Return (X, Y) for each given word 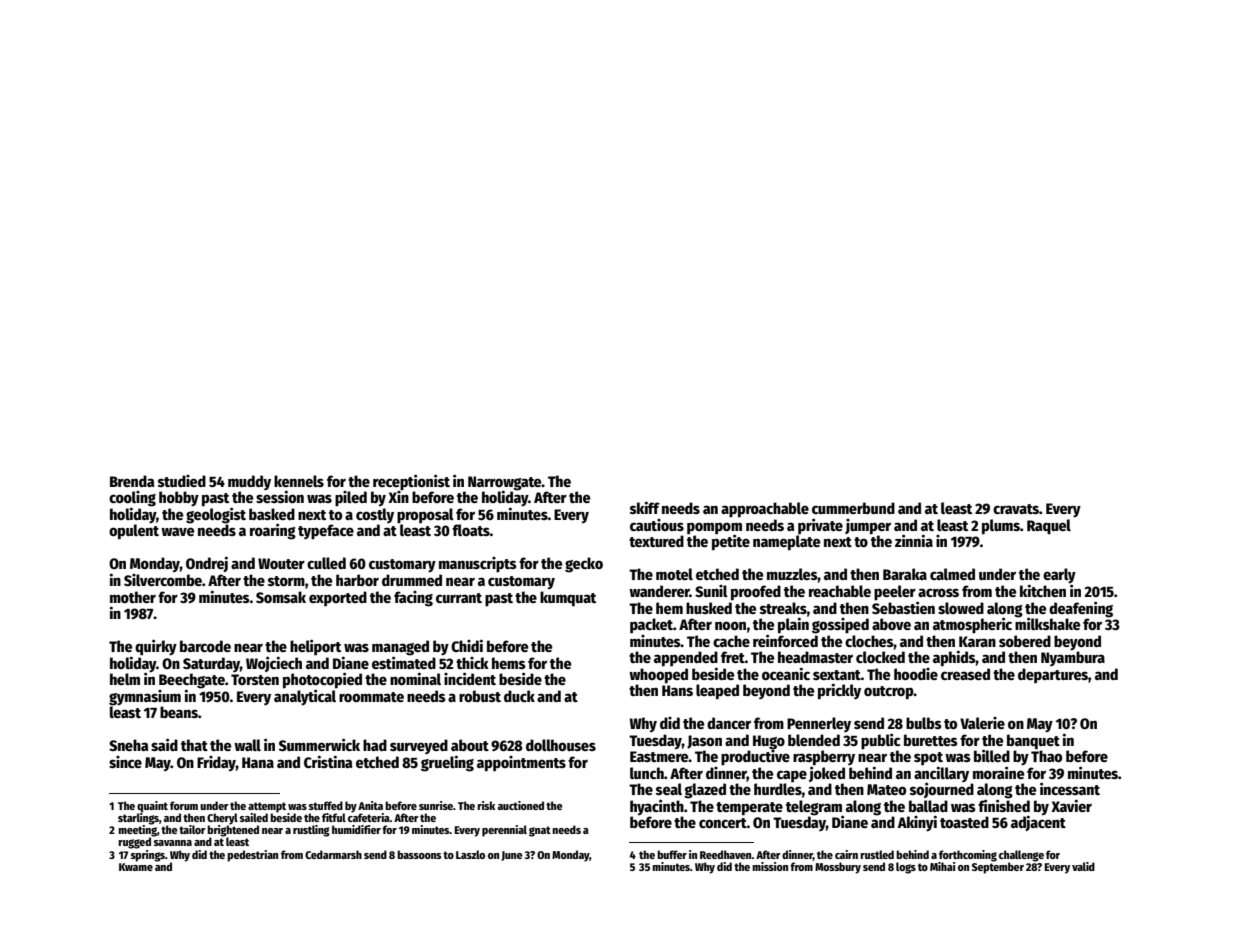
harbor (357, 580)
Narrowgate (505, 483)
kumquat (568, 599)
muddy (249, 482)
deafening (1081, 609)
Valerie (982, 723)
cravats (1016, 509)
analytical (305, 697)
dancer (729, 723)
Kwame (136, 867)
